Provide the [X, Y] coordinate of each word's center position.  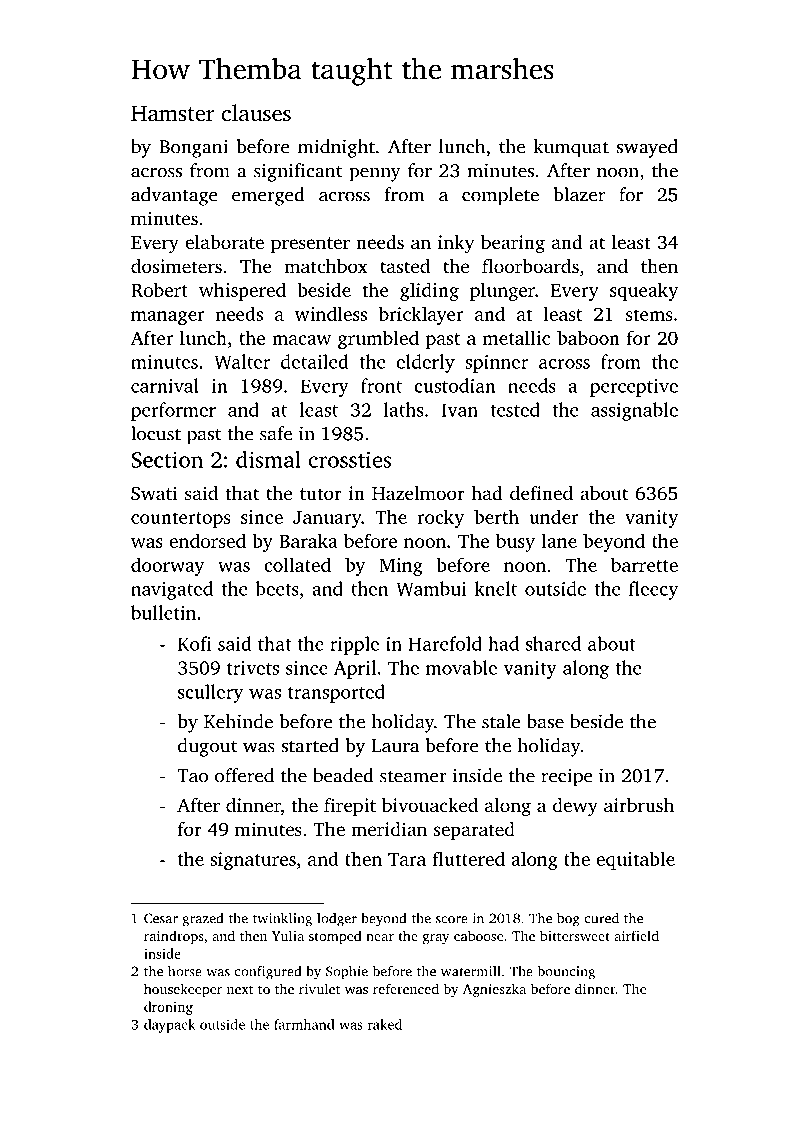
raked [385, 1024]
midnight [336, 148]
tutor [321, 494]
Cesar [161, 918]
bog [568, 920]
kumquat [571, 148]
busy [515, 542]
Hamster [173, 113]
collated [297, 564]
